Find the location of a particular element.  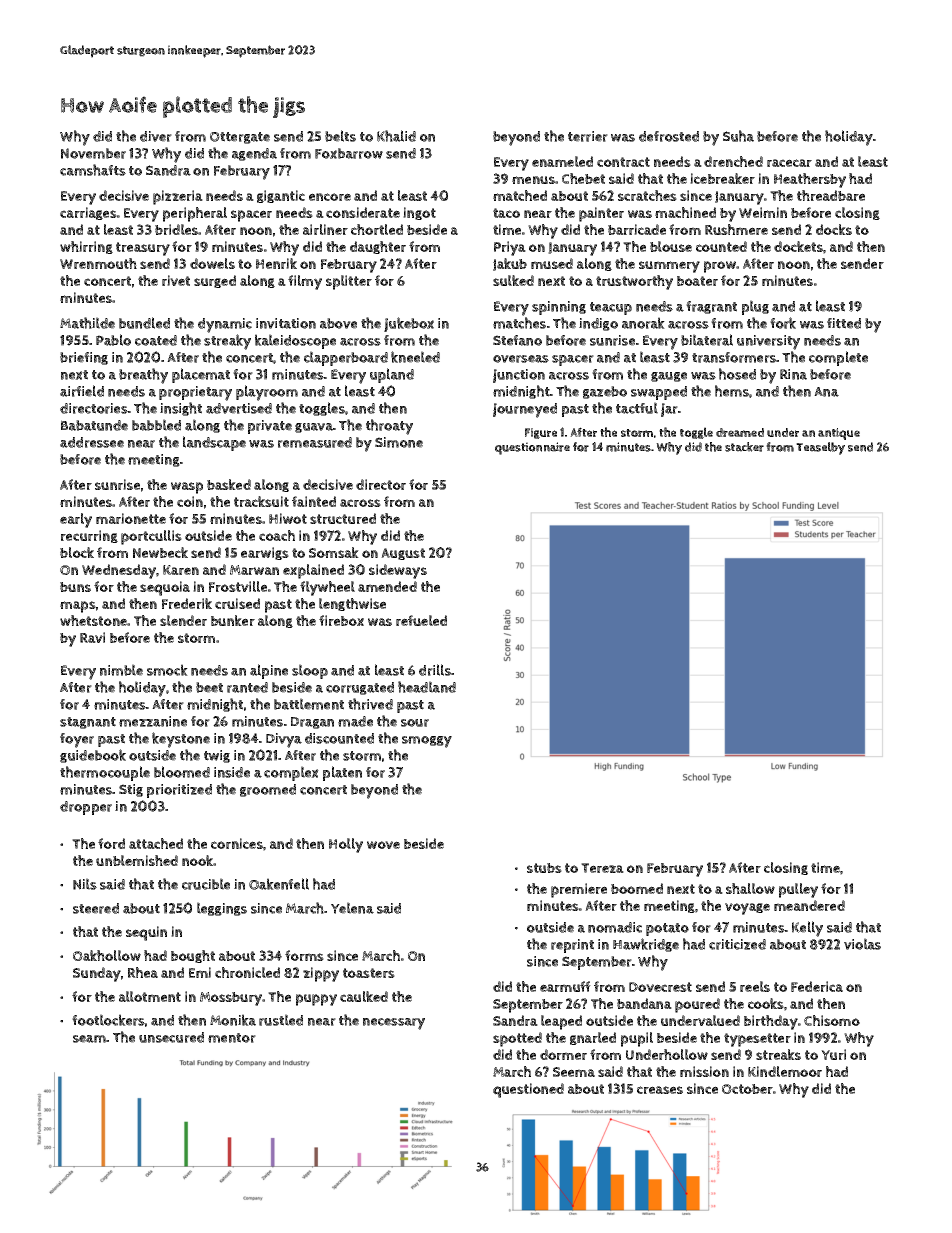

carriages is located at coordinates (88, 213).
